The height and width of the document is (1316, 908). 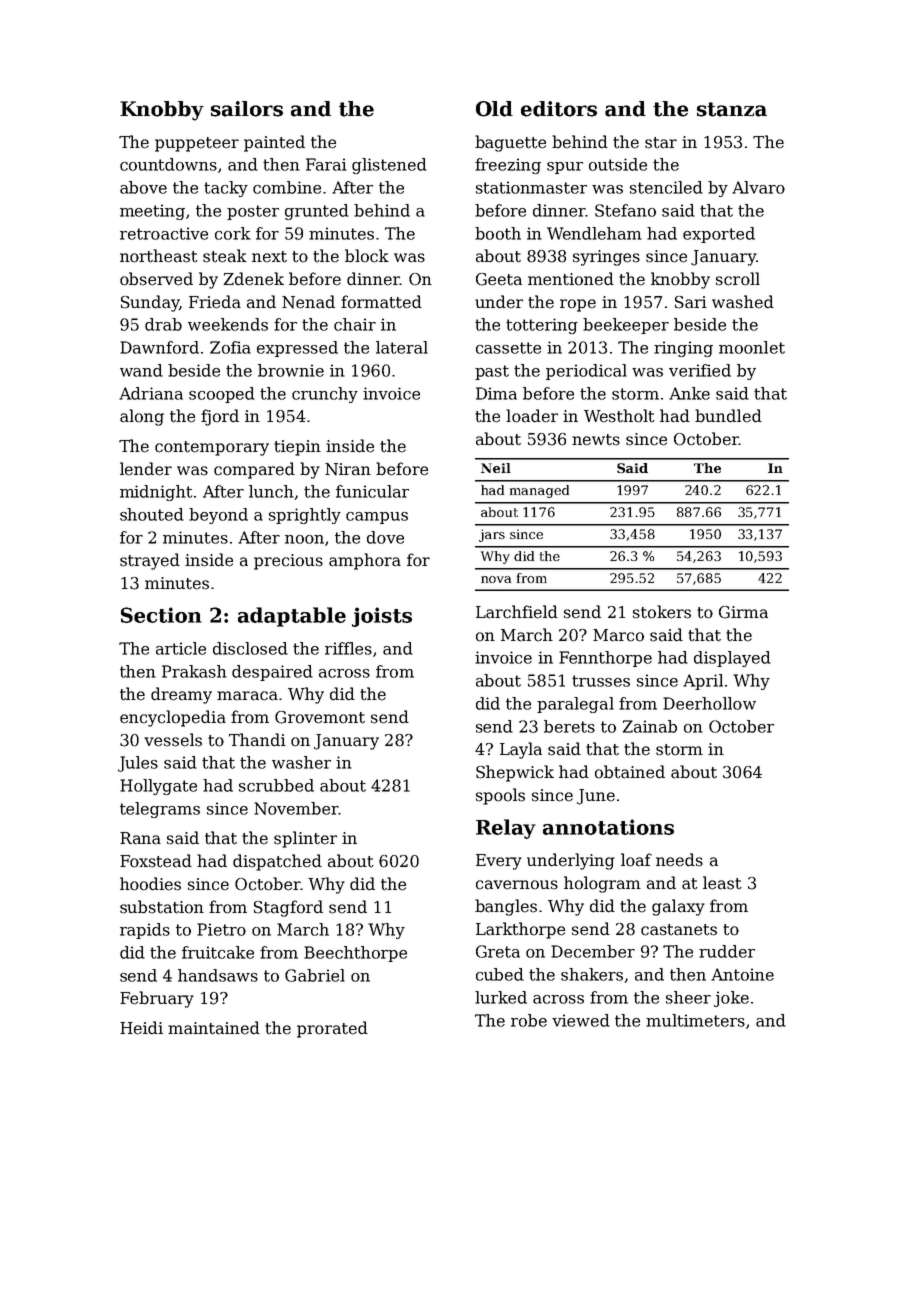 What do you see at coordinates (168, 164) in the document?
I see `countdowns` at bounding box center [168, 164].
